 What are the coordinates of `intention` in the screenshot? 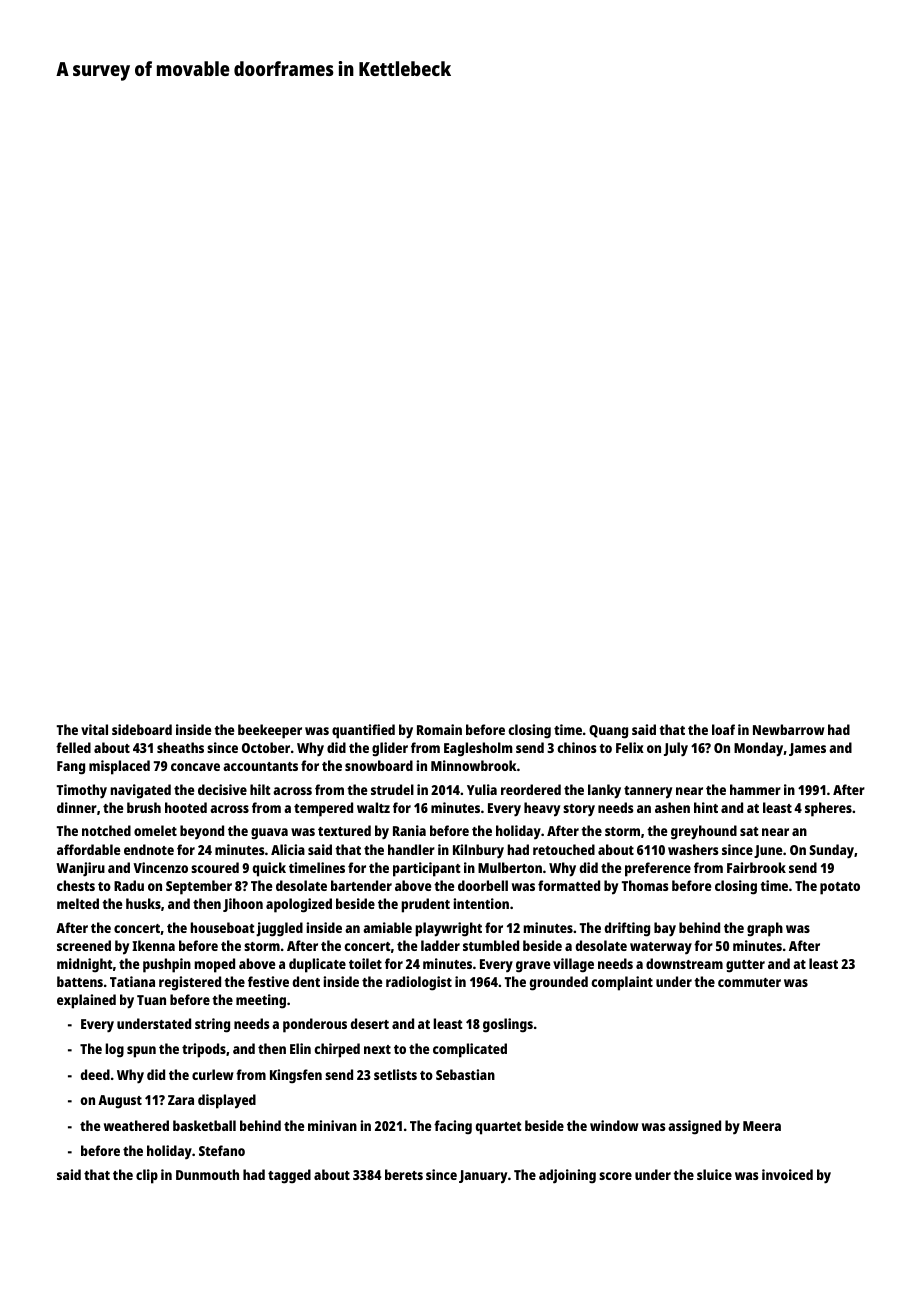 It's located at (481, 903).
